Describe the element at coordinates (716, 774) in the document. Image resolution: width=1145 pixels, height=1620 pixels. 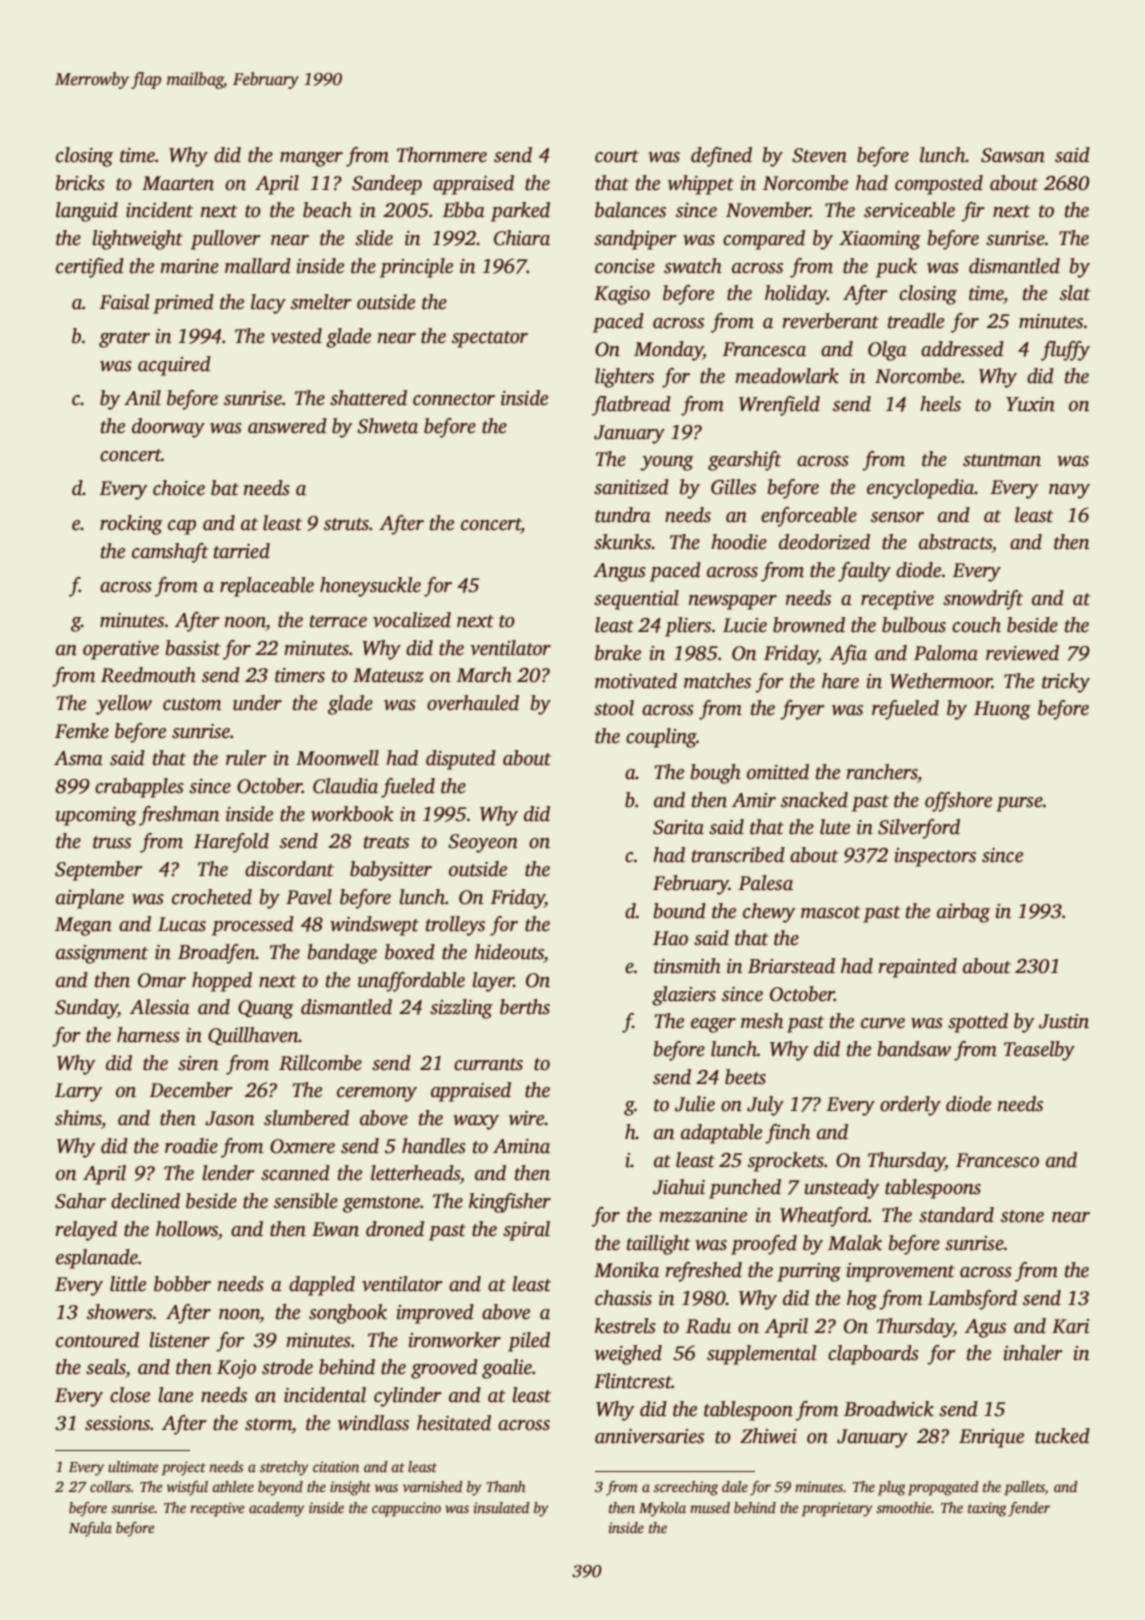
I see `bough` at that location.
